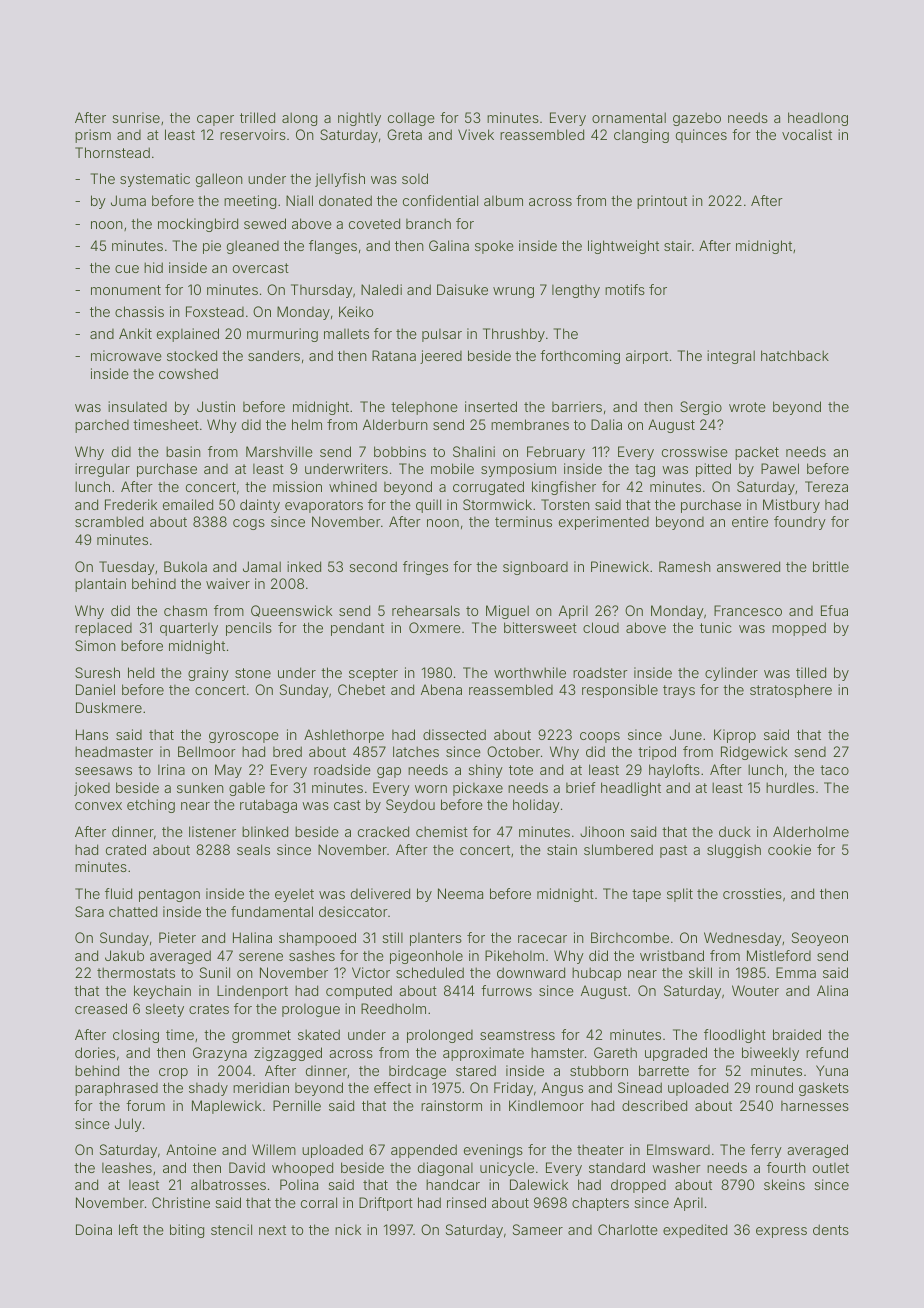  I want to click on Reedholm, so click(393, 1008).
